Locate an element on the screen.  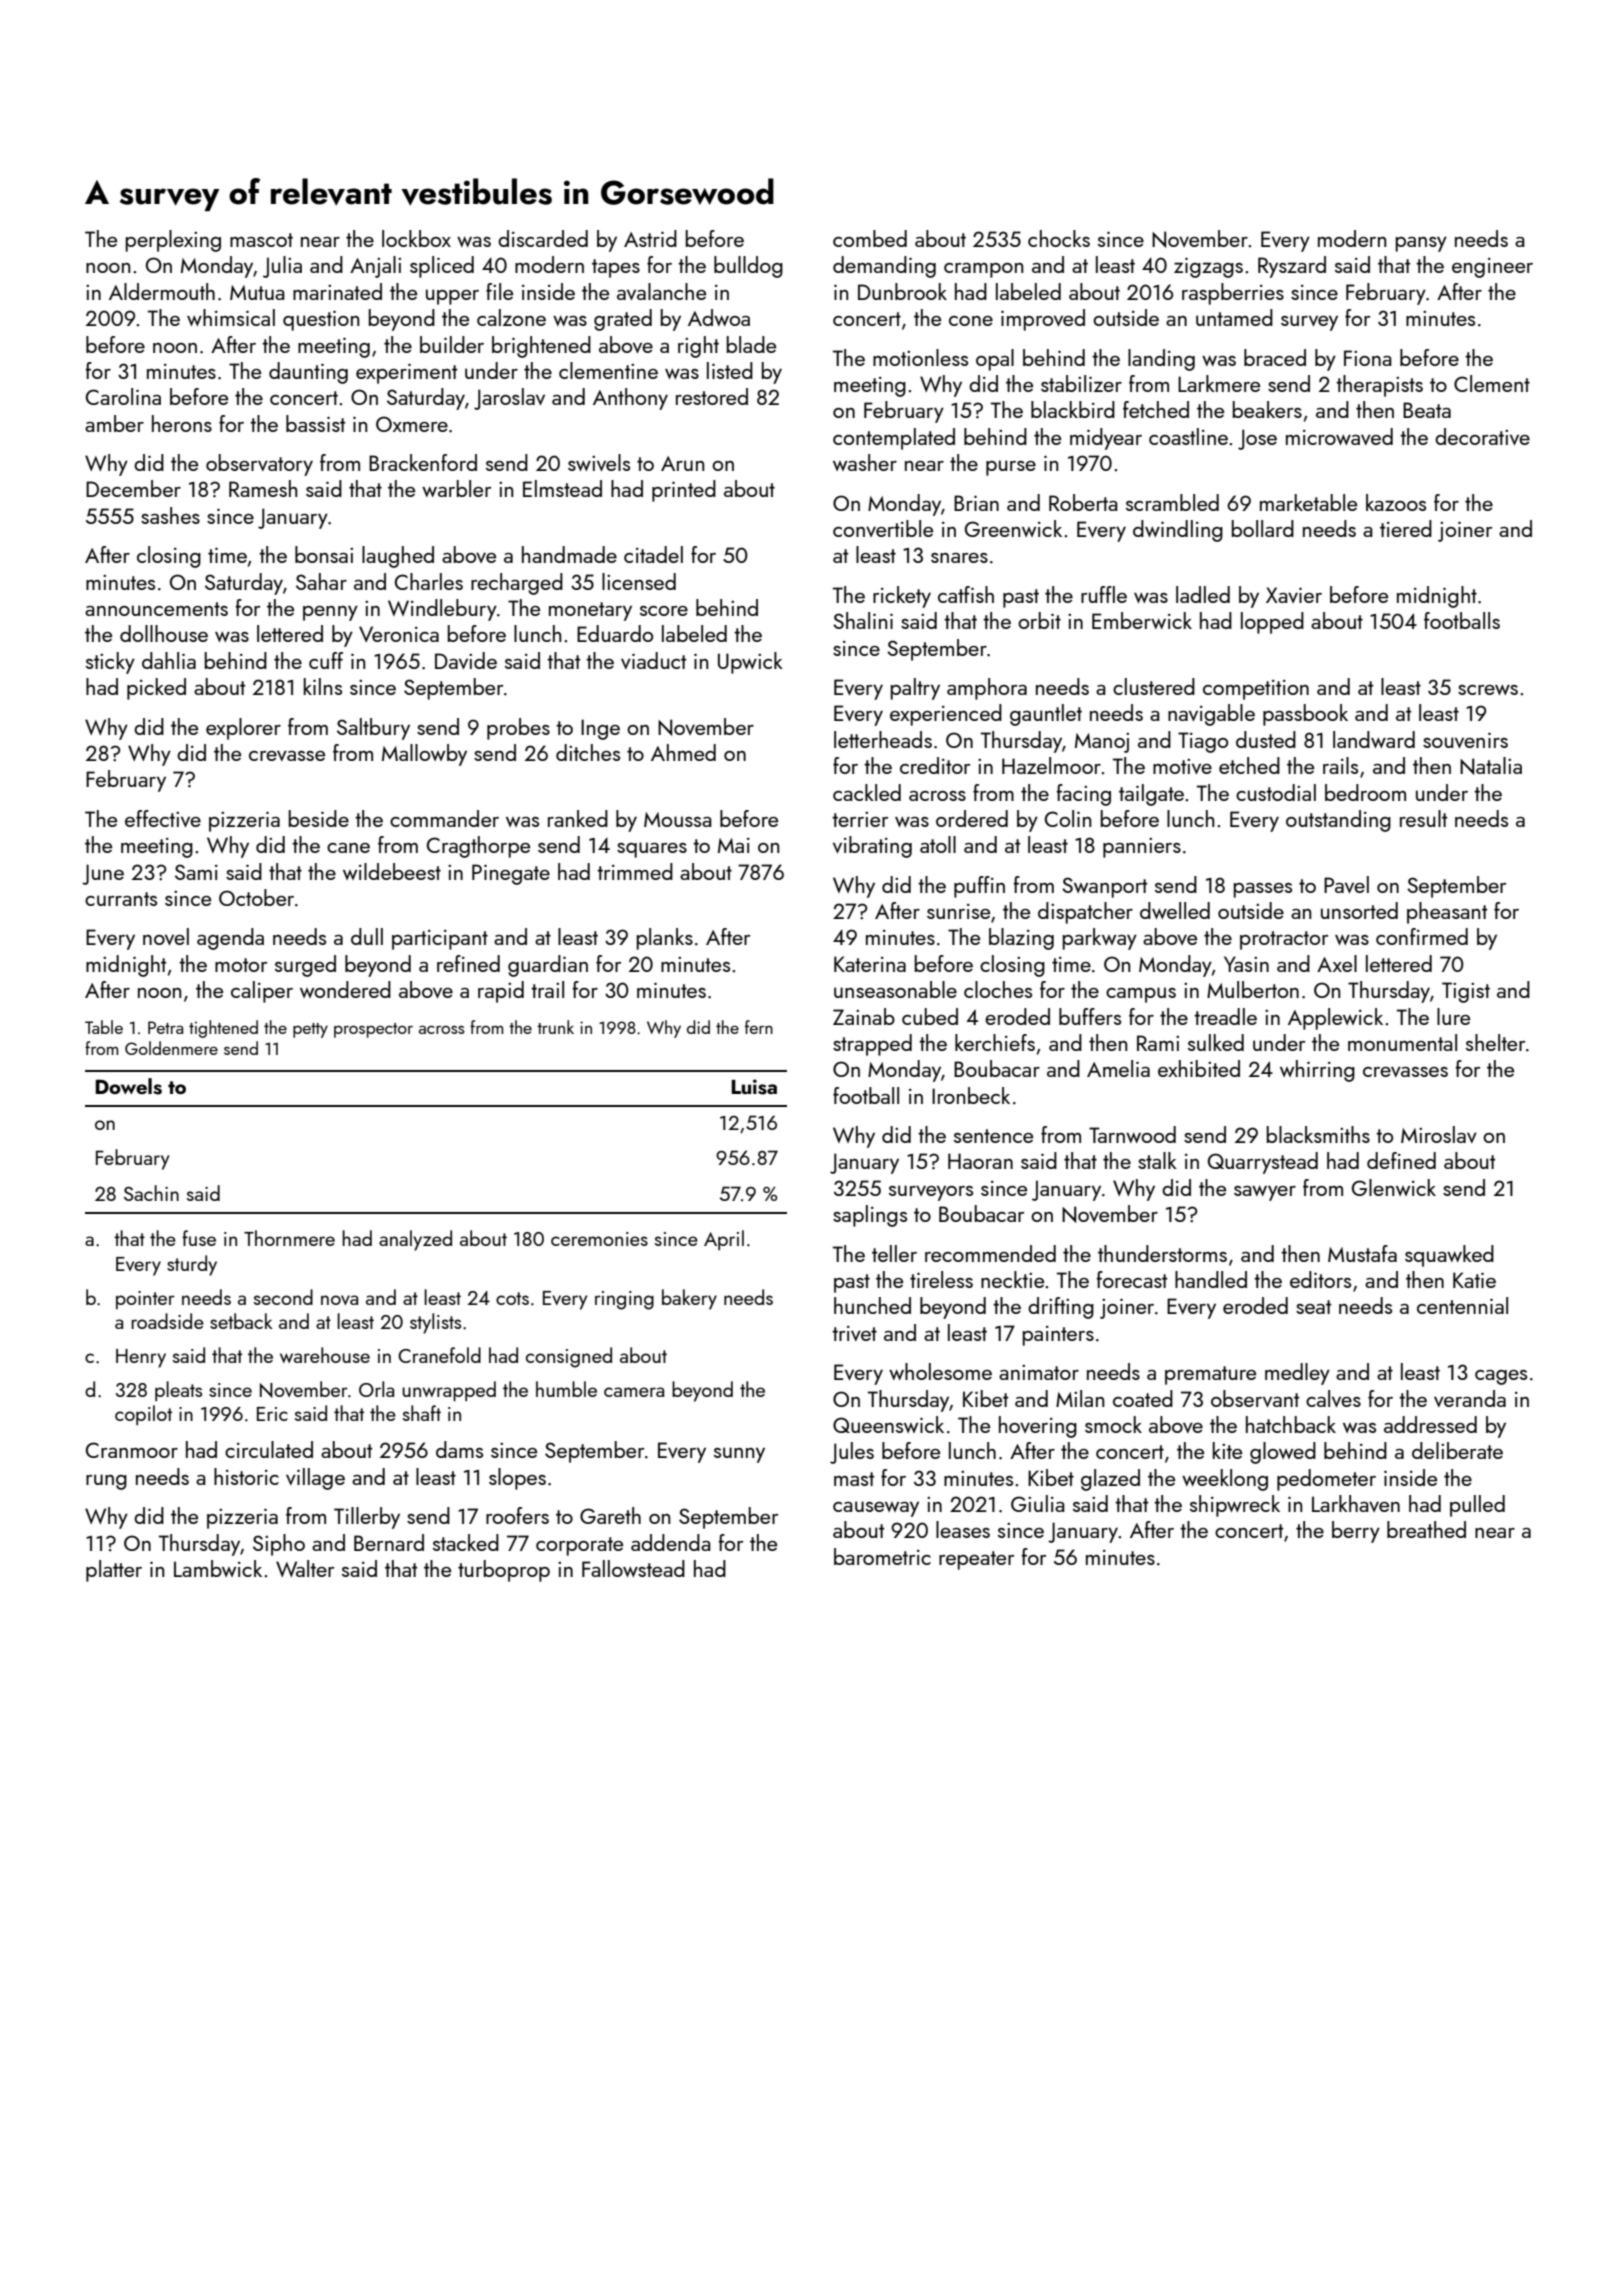
Cragthorpe is located at coordinates (478, 847).
